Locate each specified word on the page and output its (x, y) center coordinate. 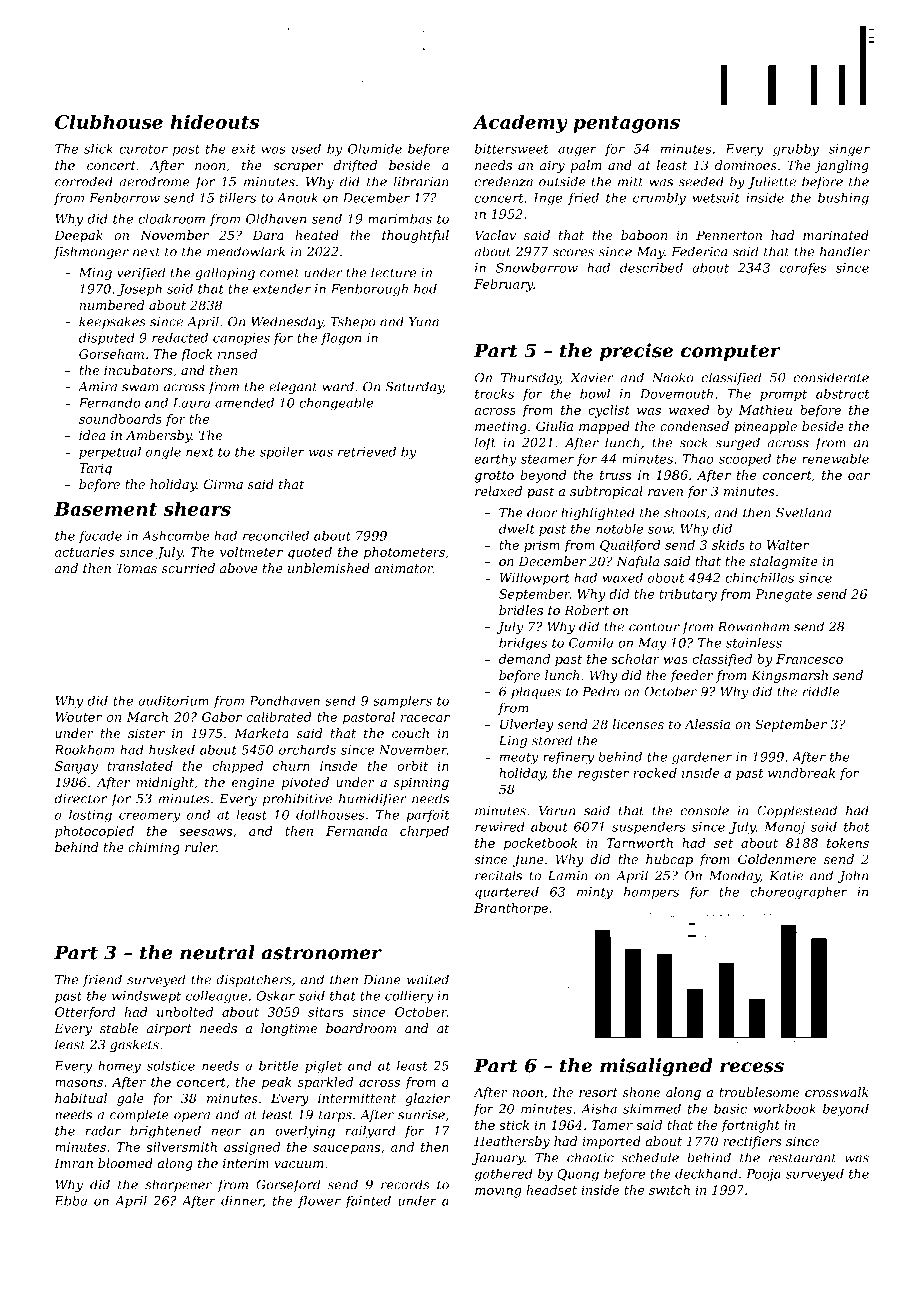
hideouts (215, 121)
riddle (821, 691)
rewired (500, 827)
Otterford (85, 1013)
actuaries (84, 552)
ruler (201, 847)
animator (403, 568)
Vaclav (495, 235)
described (651, 268)
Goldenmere (777, 859)
